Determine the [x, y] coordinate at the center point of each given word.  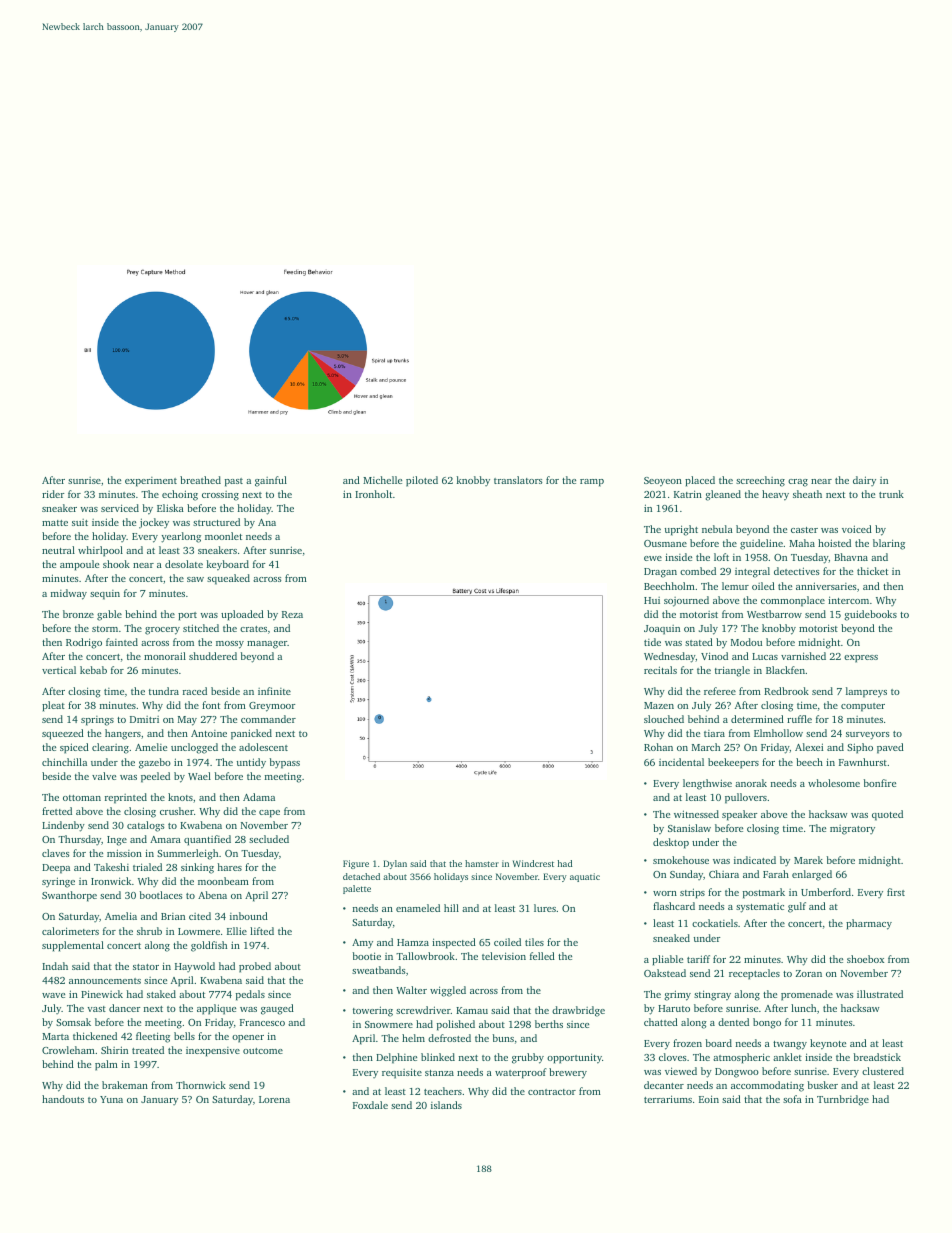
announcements [105, 981]
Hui [652, 600]
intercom [848, 600]
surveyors [868, 736]
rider [53, 494]
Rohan [658, 747]
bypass [284, 763]
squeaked [228, 579]
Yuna [111, 1099]
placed [700, 481]
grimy [677, 995]
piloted [422, 481]
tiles [534, 942]
